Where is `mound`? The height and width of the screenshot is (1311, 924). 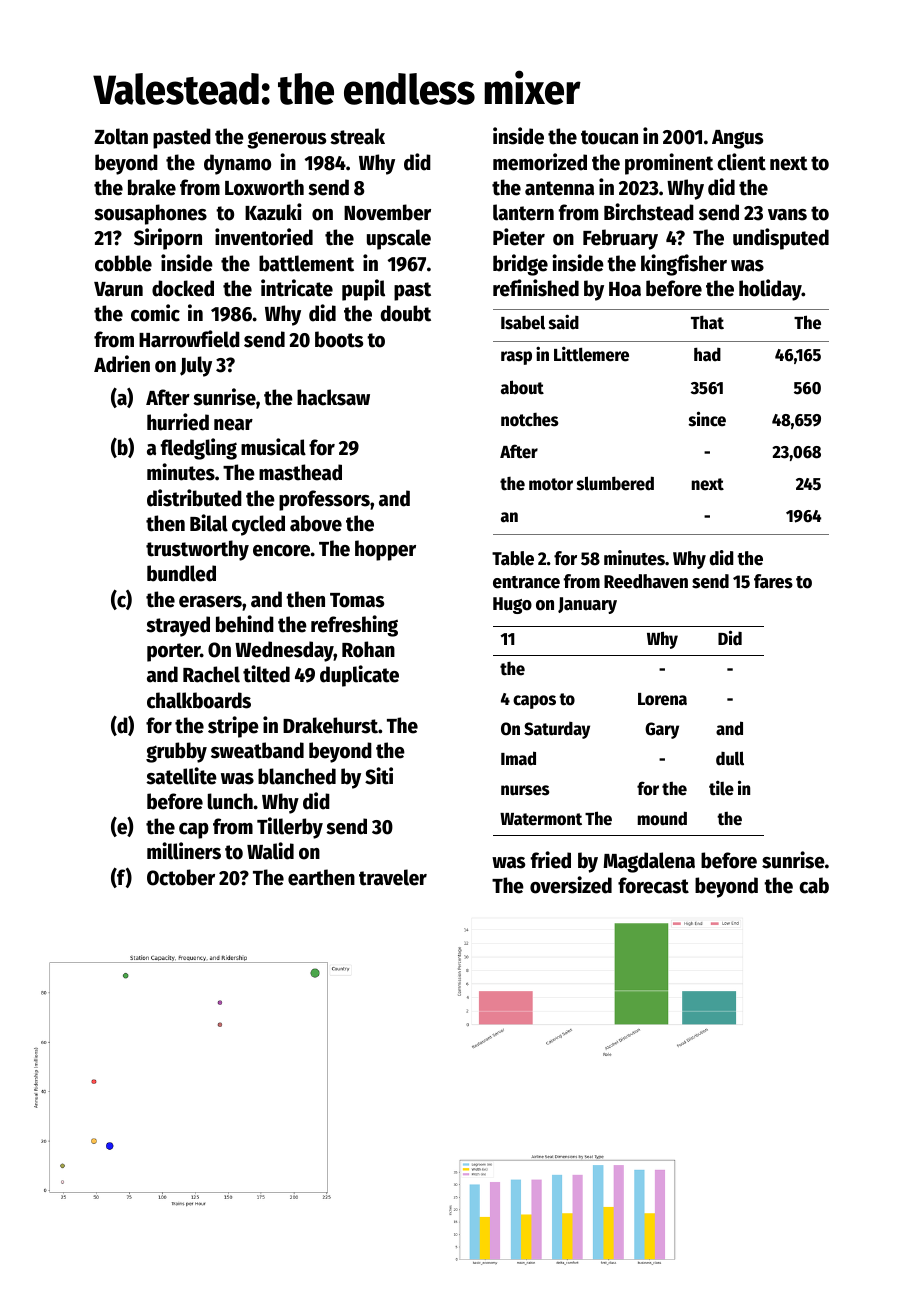 mound is located at coordinates (662, 818).
